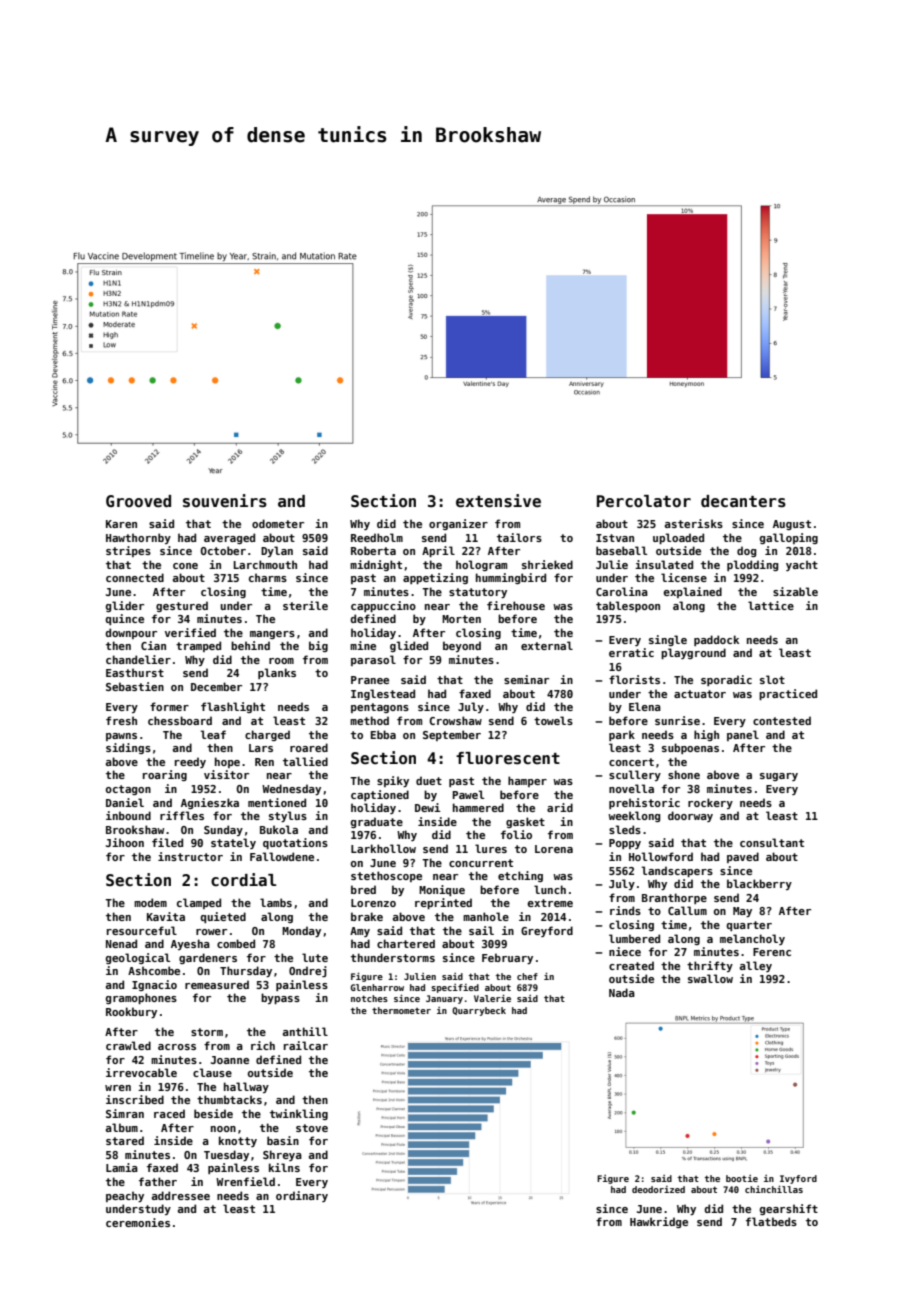  What do you see at coordinates (428, 807) in the image?
I see `Dewi` at bounding box center [428, 807].
